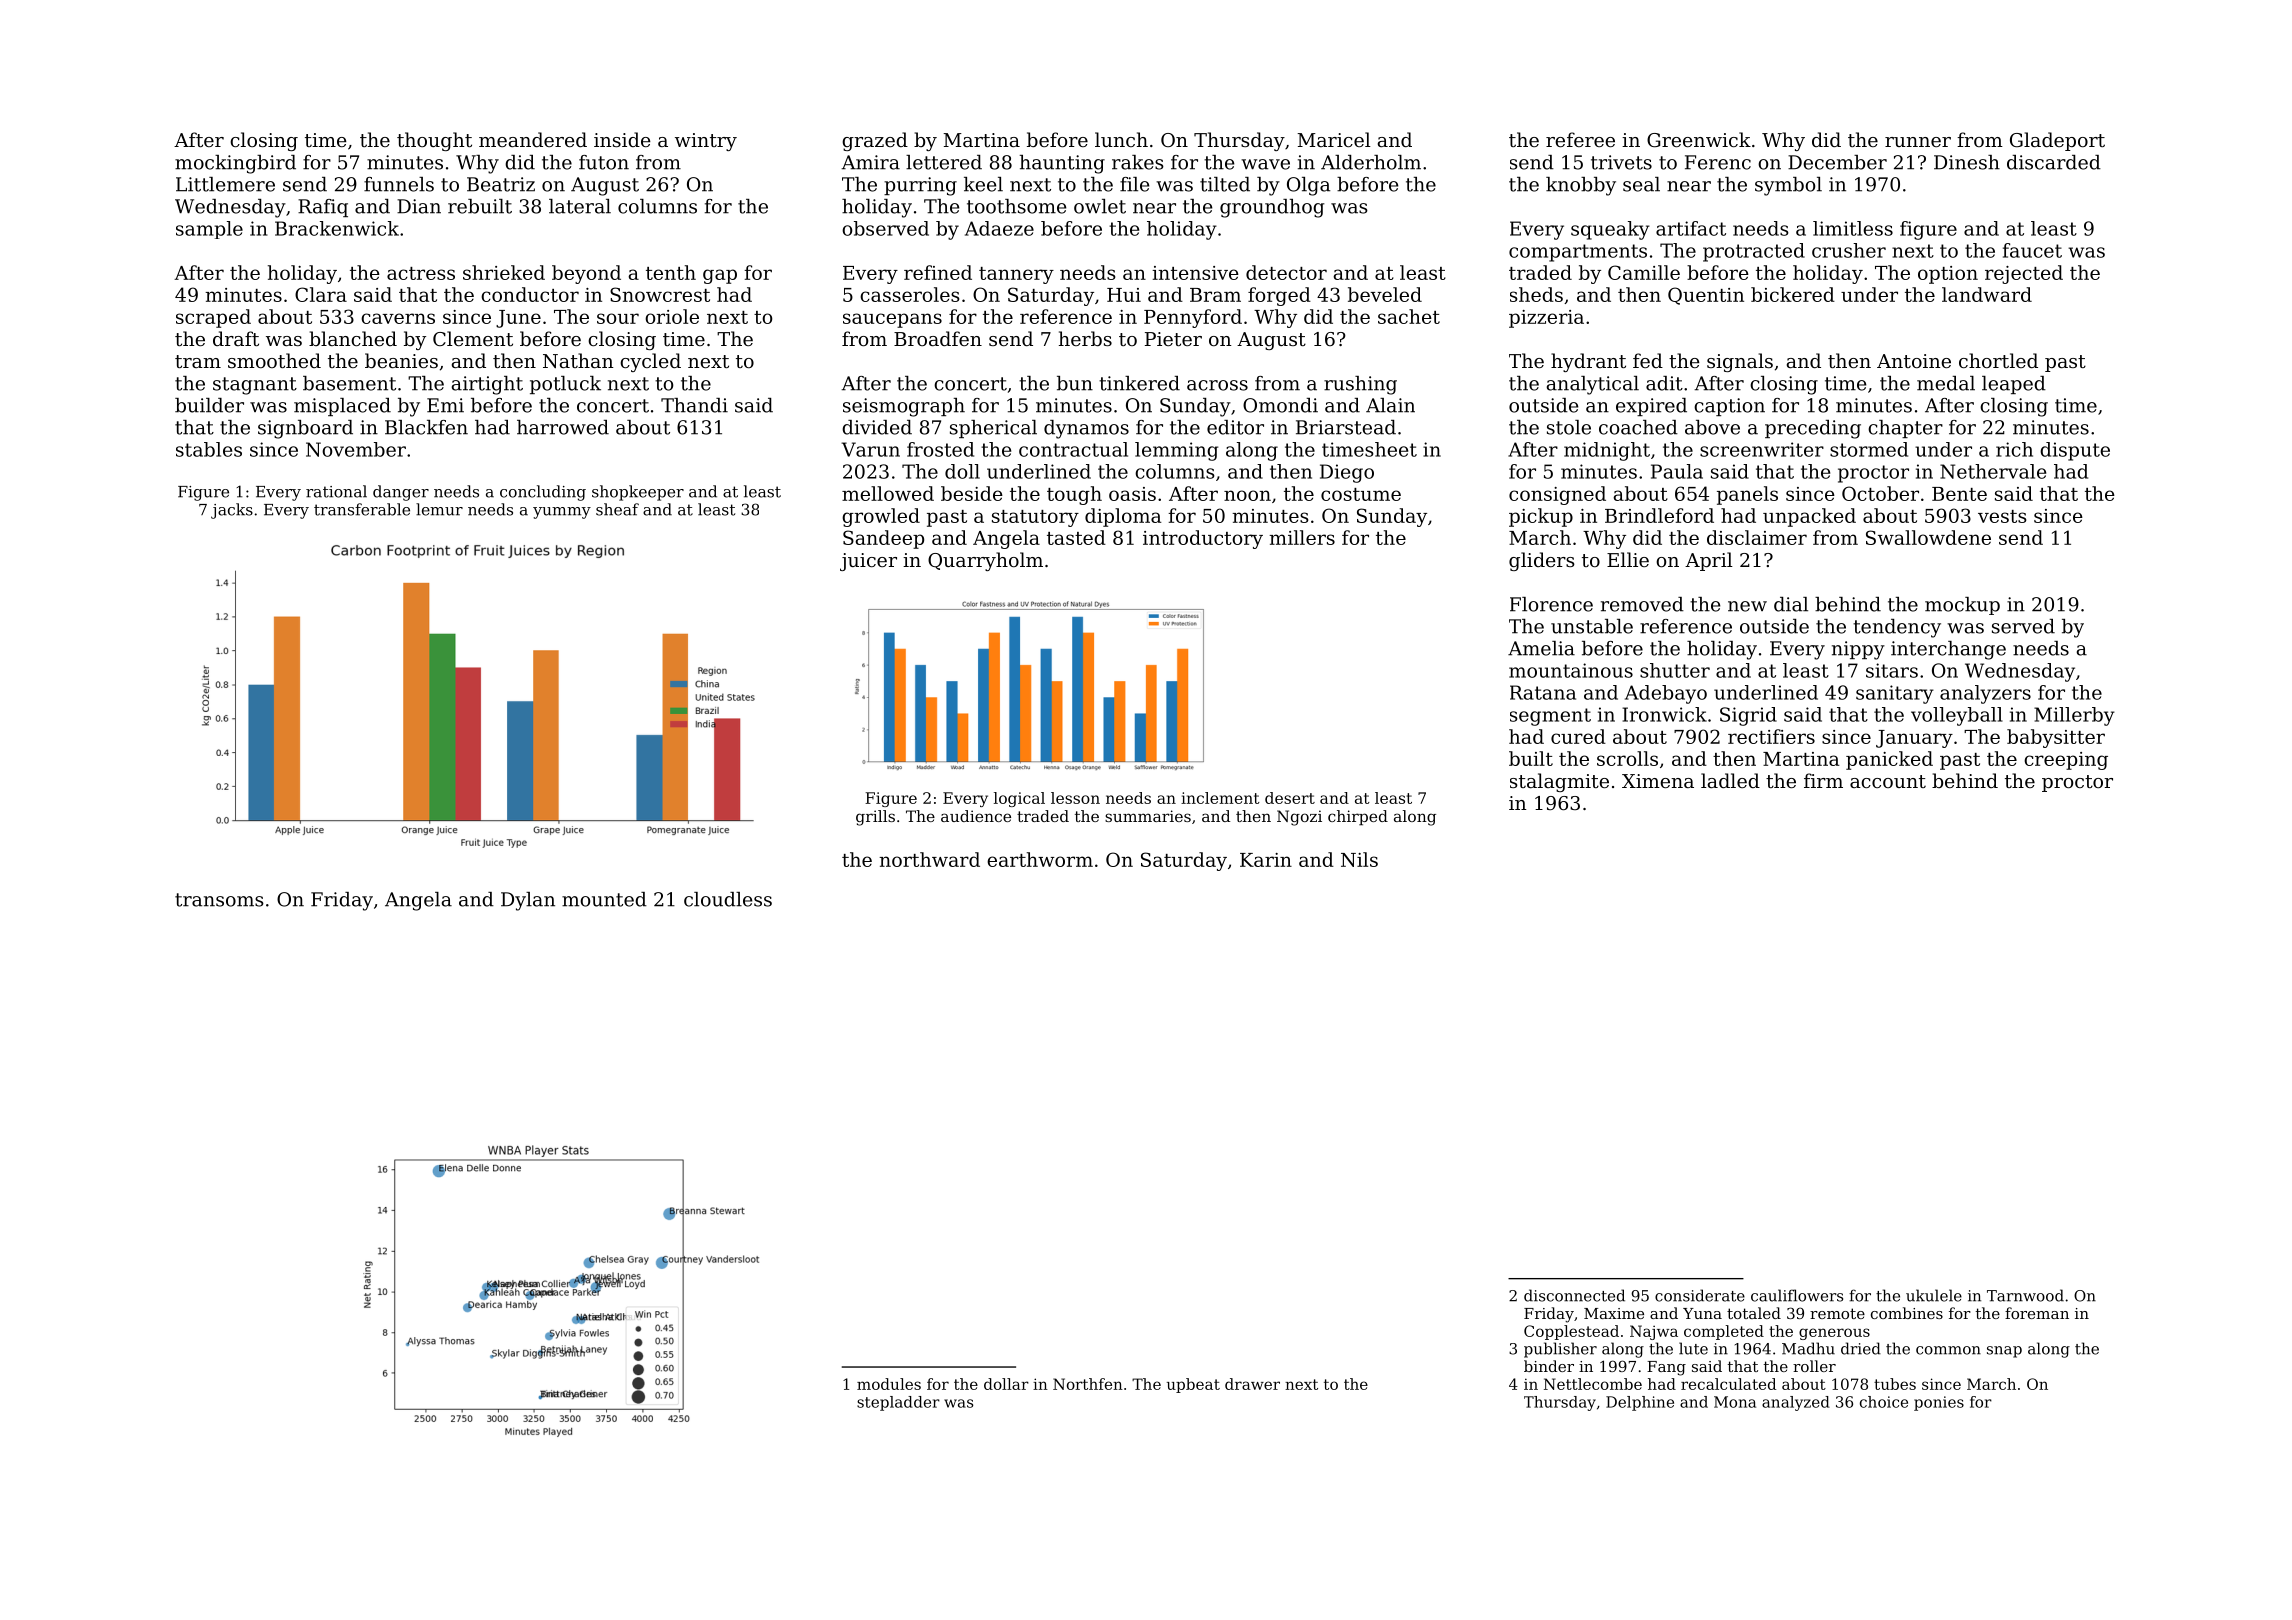  Describe the element at coordinates (1918, 142) in the page. I see `runner` at that location.
